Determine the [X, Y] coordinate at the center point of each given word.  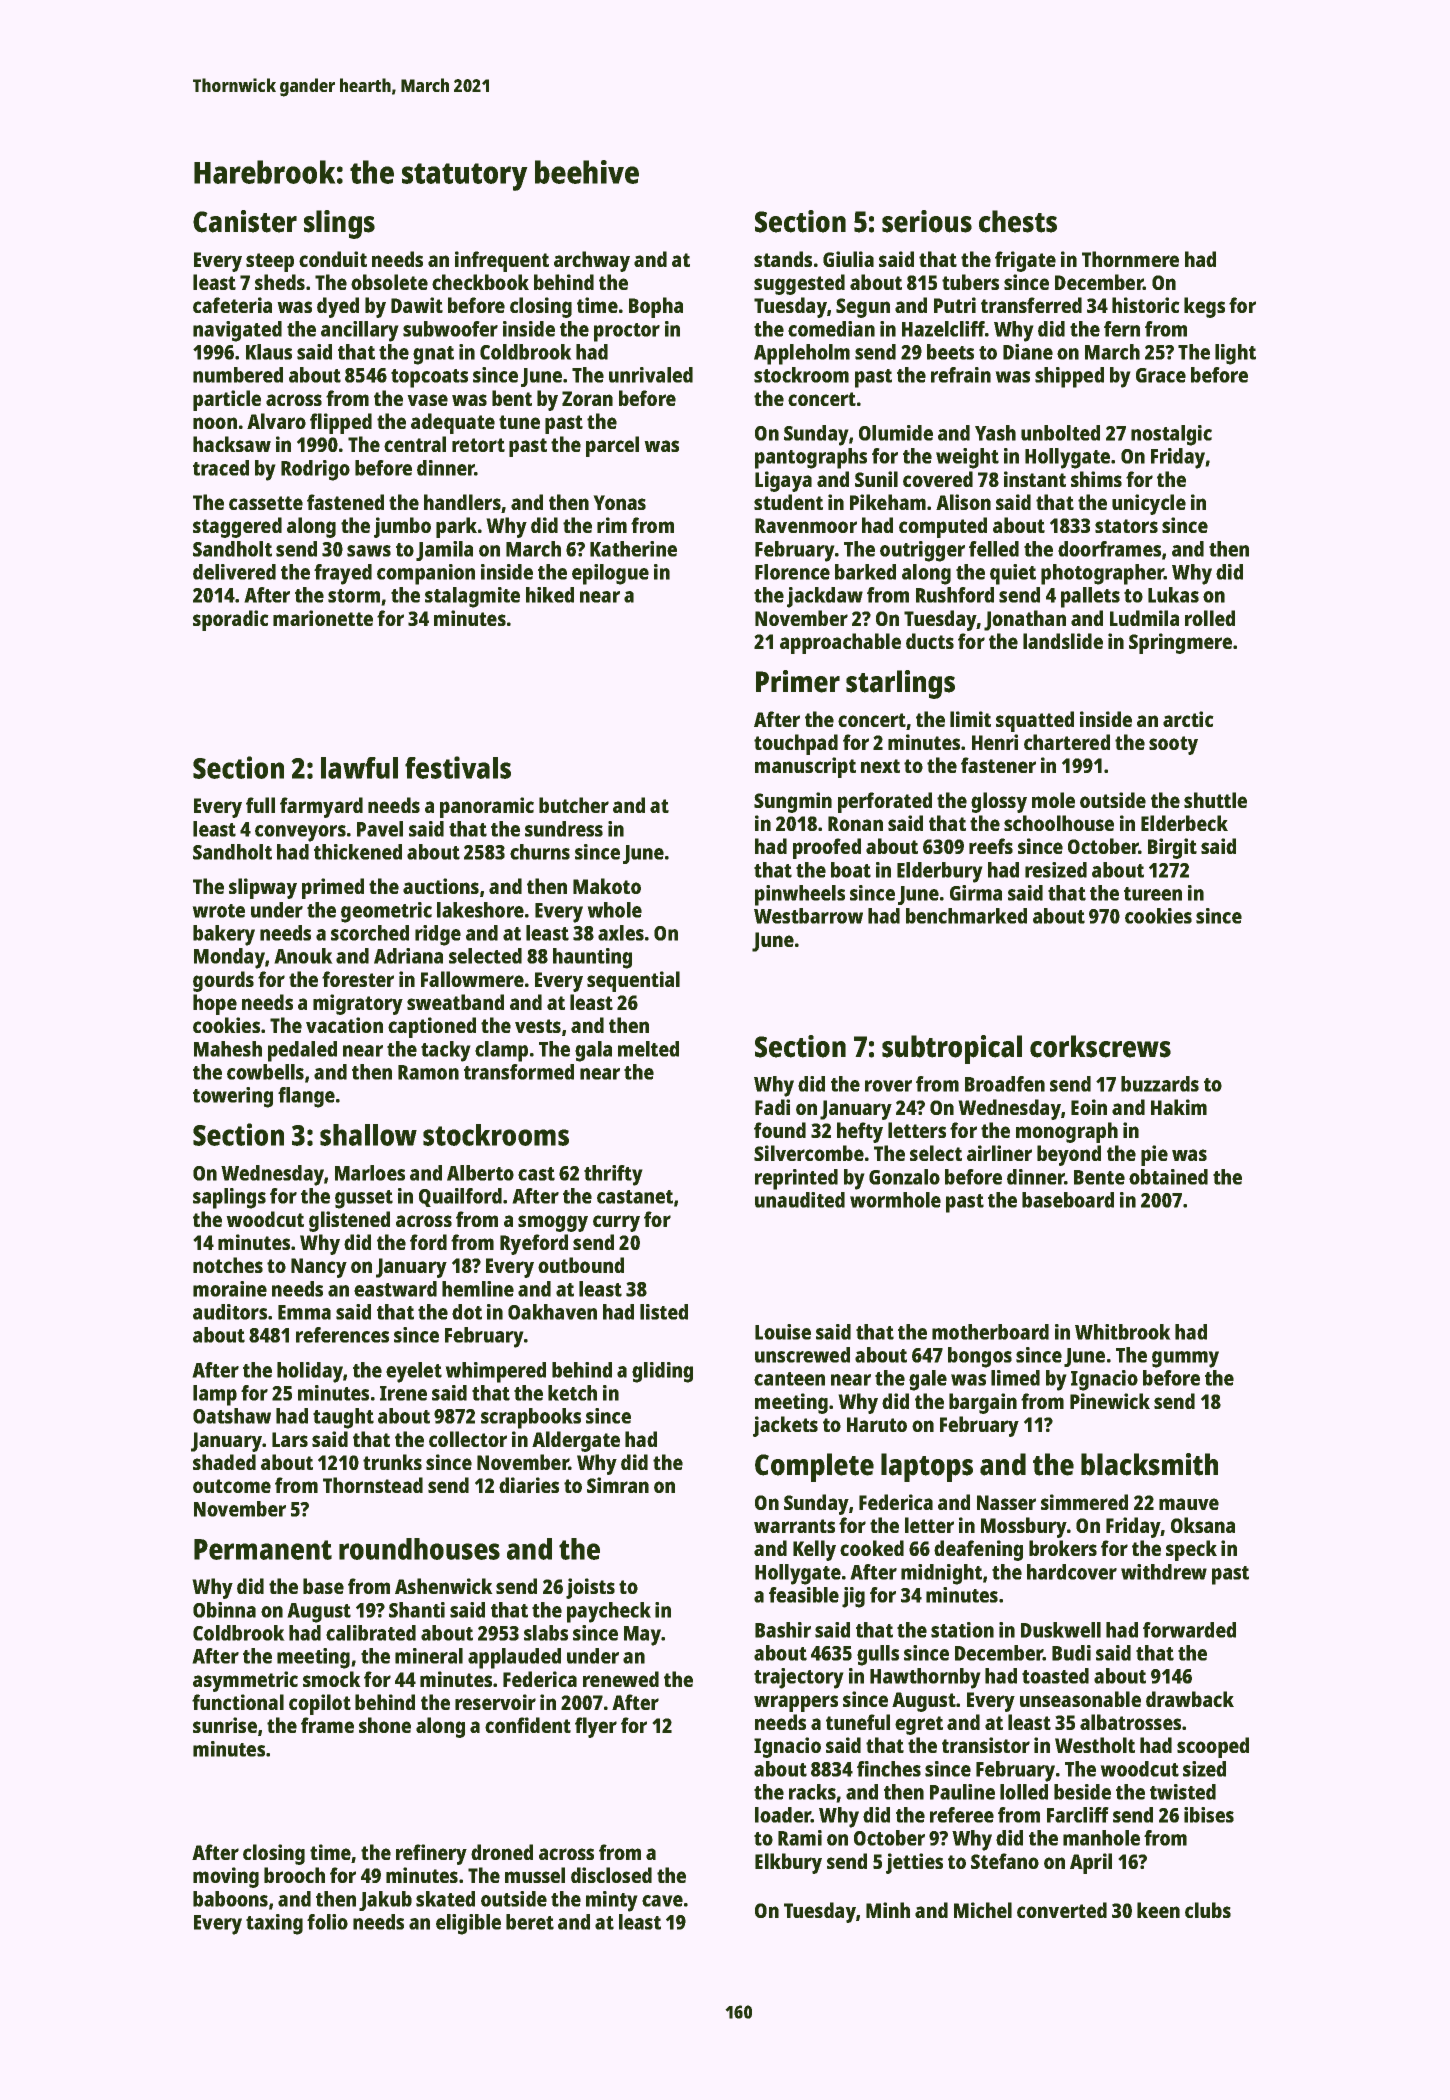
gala [593, 1051]
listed [664, 1312]
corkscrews [1100, 1046]
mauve [1189, 1504]
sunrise [225, 1725]
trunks [392, 1462]
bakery [224, 935]
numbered [238, 375]
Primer [798, 681]
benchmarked [966, 916]
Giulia [848, 259]
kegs [1204, 307]
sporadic [230, 620]
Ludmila [1144, 618]
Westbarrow [808, 916]
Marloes [370, 1173]
